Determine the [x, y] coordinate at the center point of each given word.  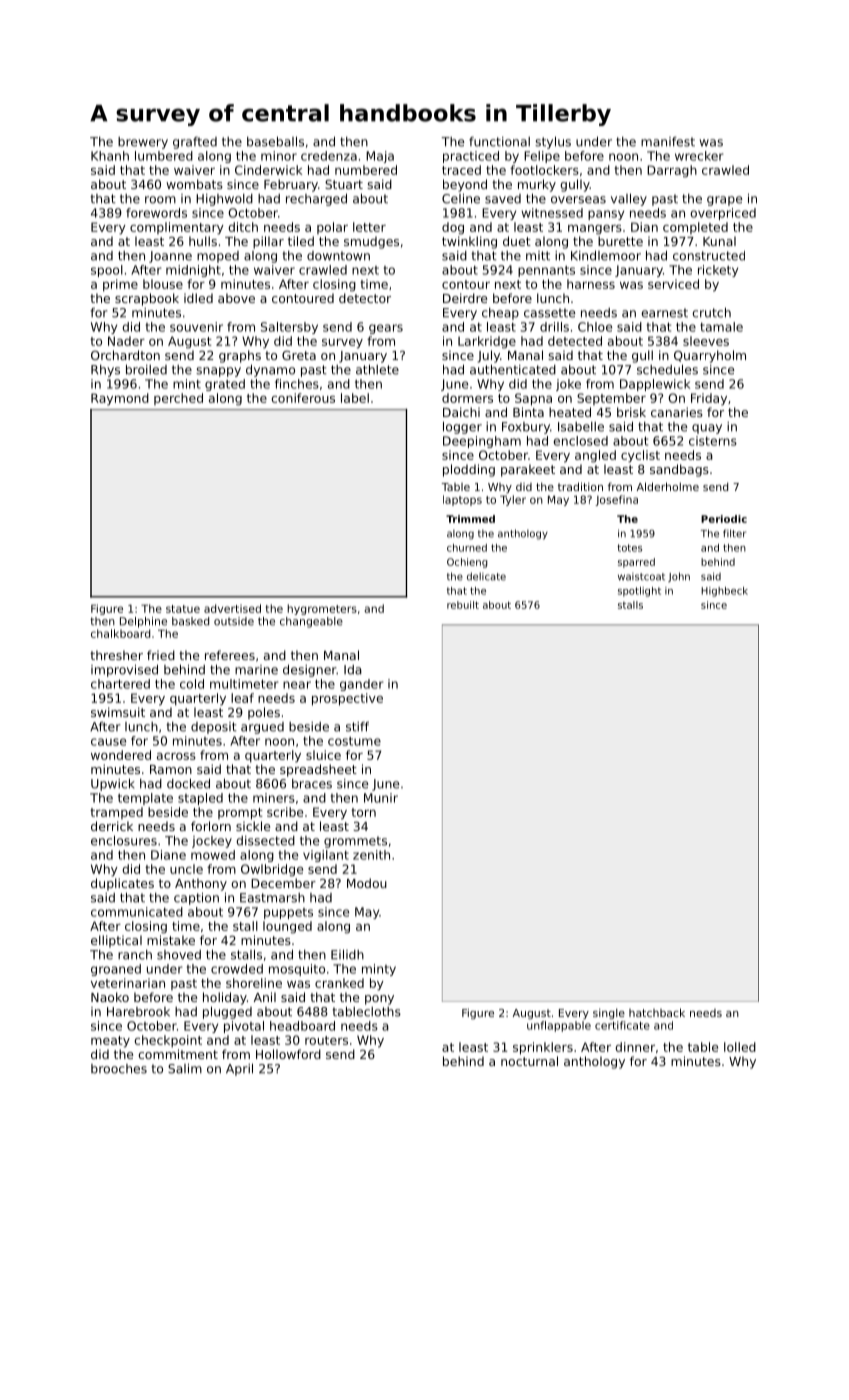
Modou [367, 883]
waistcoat [641, 577]
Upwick [113, 784]
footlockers [544, 170]
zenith [371, 855]
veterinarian [128, 983]
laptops [462, 500]
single [609, 1014]
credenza [329, 156]
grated [225, 385]
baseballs [275, 141]
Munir [381, 798]
